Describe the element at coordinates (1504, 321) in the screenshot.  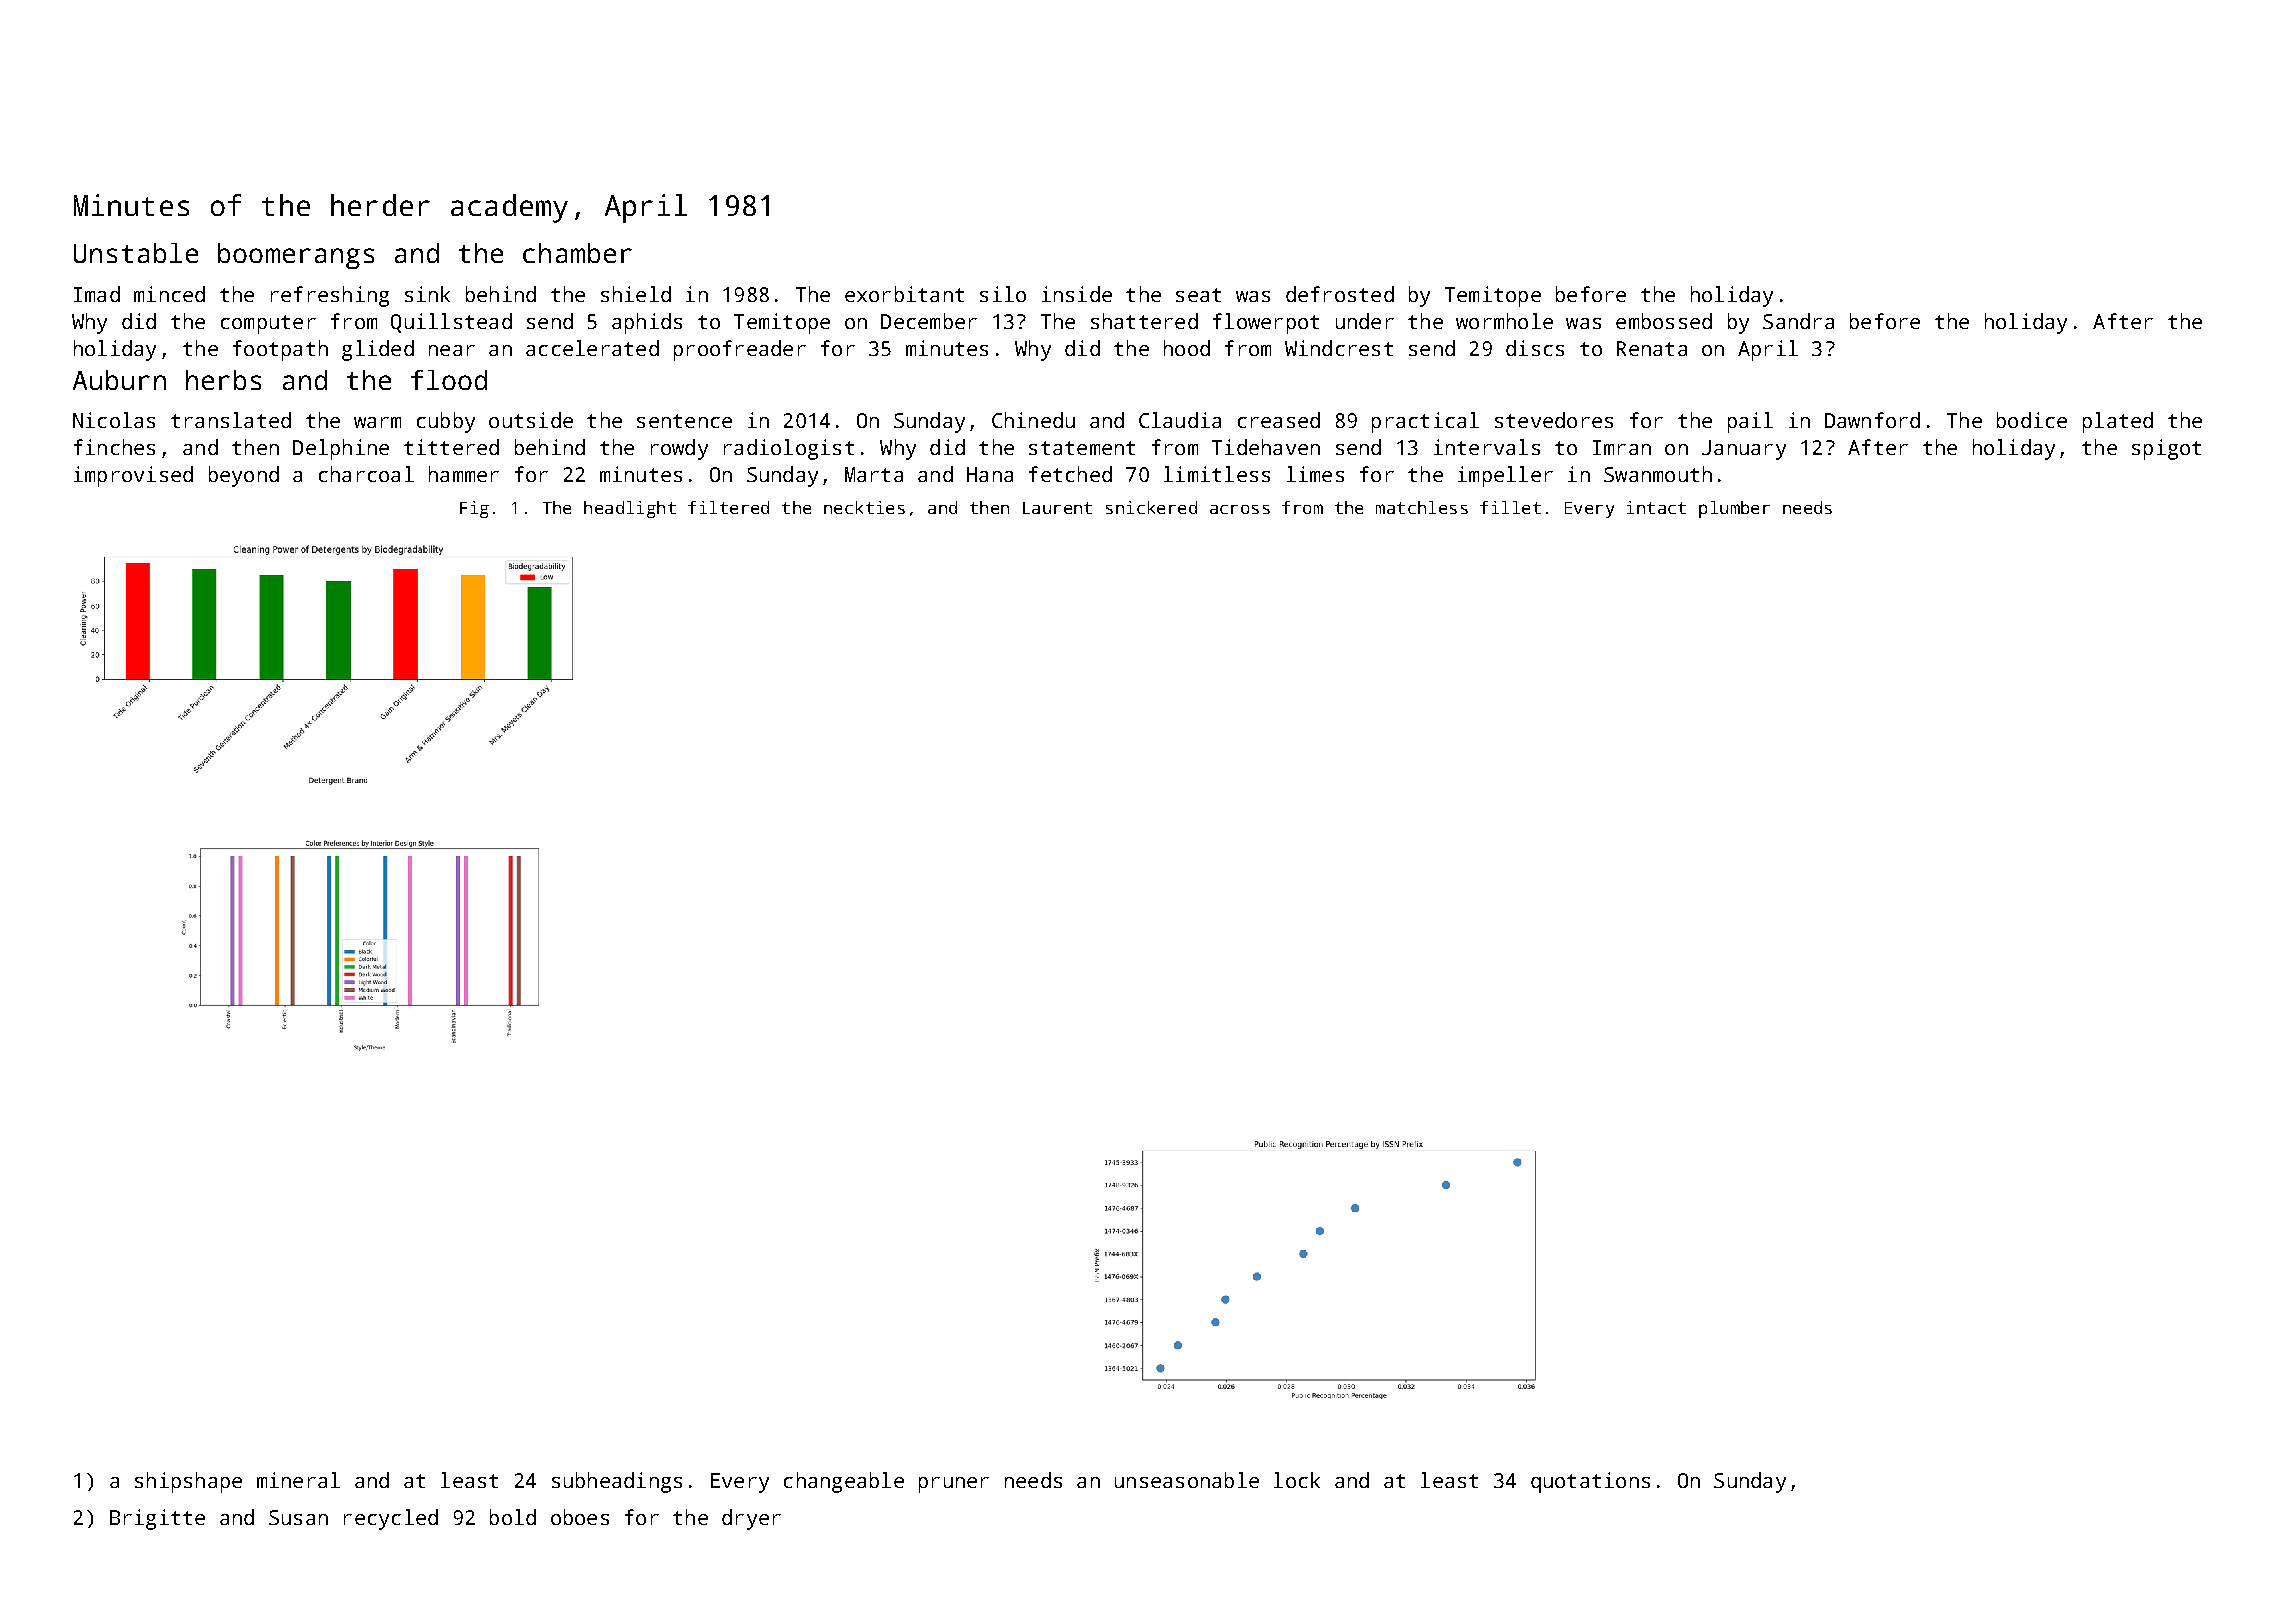
I see `wormhole` at that location.
